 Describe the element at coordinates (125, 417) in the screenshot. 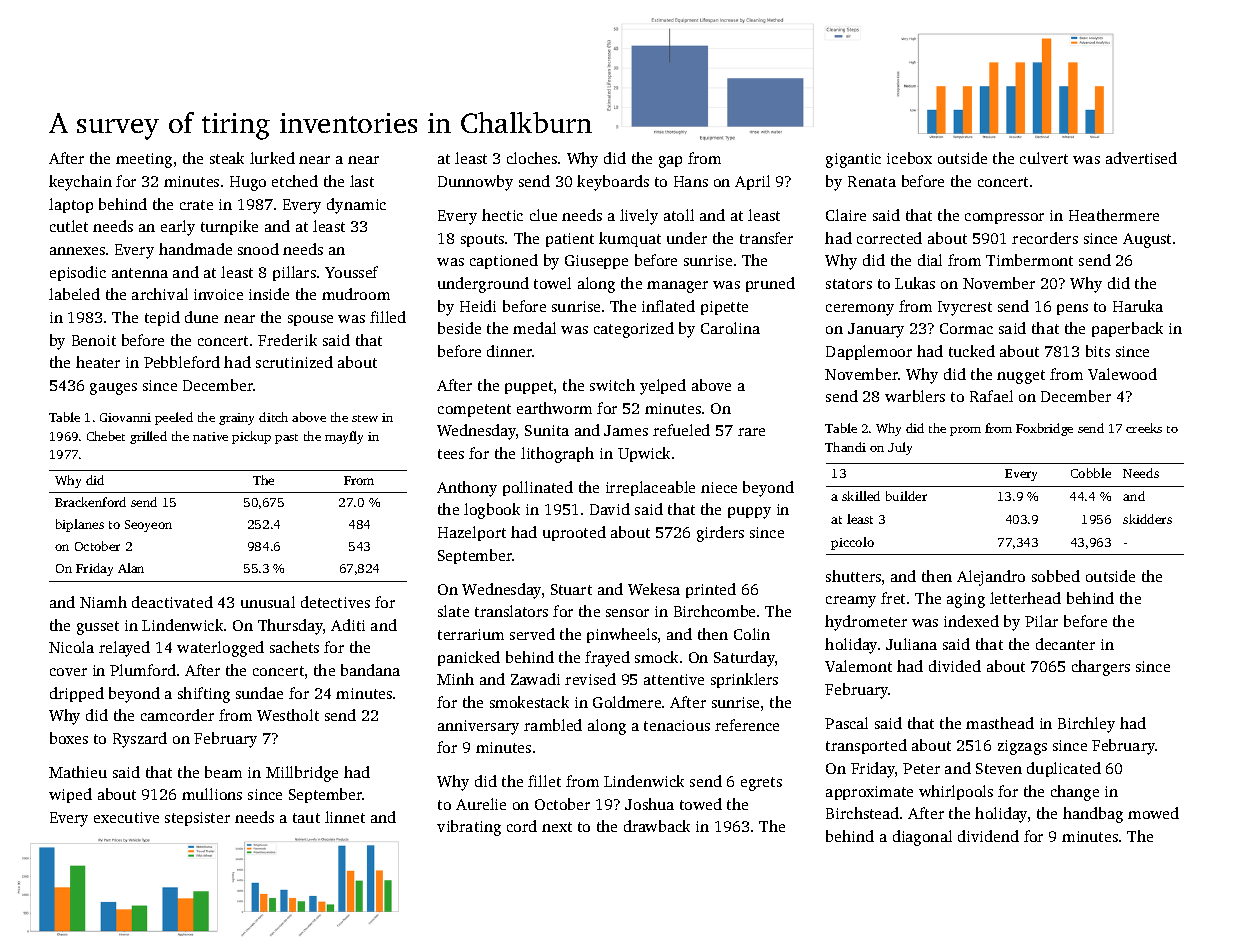

I see `Giovanni` at that location.
